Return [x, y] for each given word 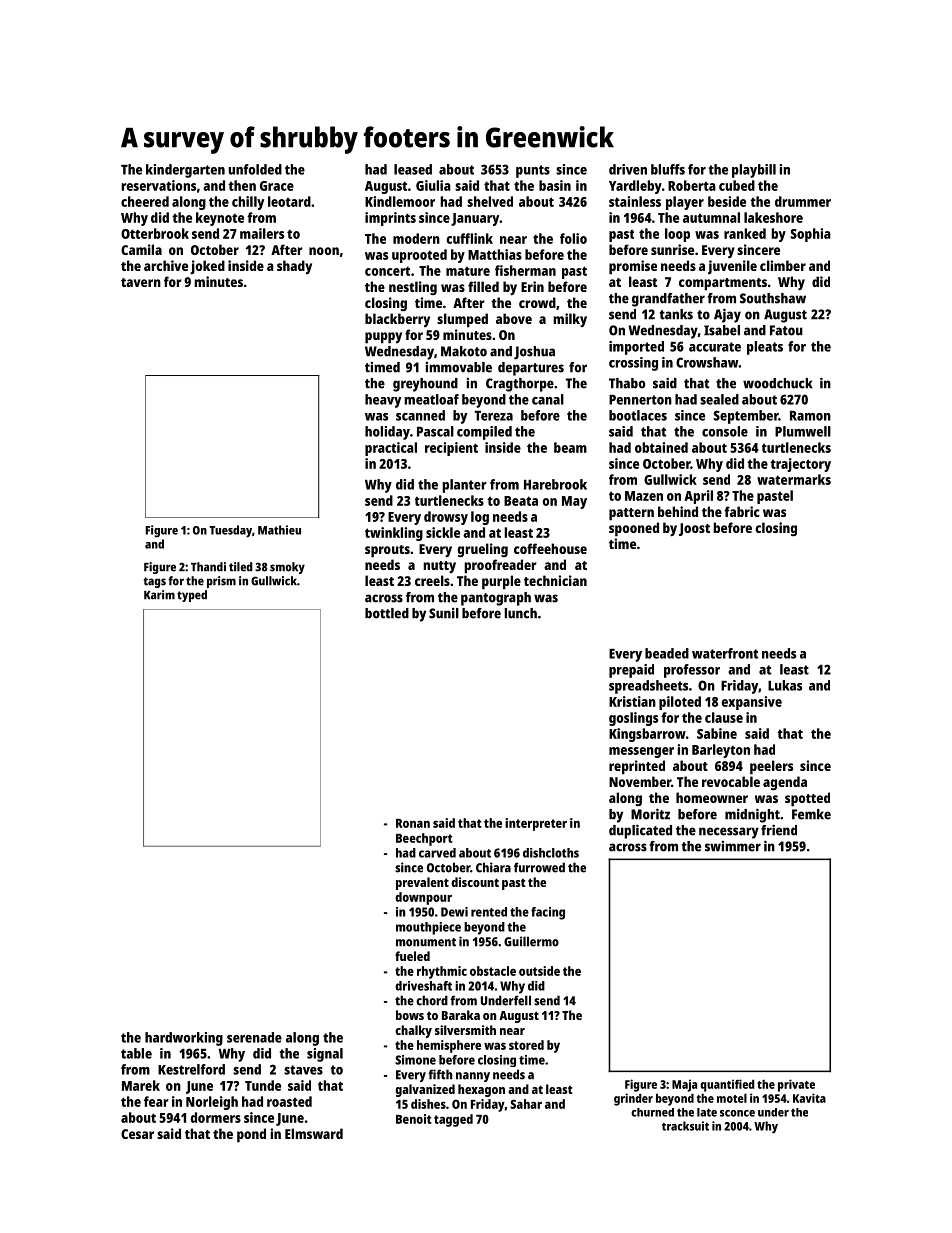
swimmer [733, 846]
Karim [159, 595]
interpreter [536, 824]
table [136, 1053]
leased [413, 169]
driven [628, 169]
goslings [633, 719]
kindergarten [185, 171]
